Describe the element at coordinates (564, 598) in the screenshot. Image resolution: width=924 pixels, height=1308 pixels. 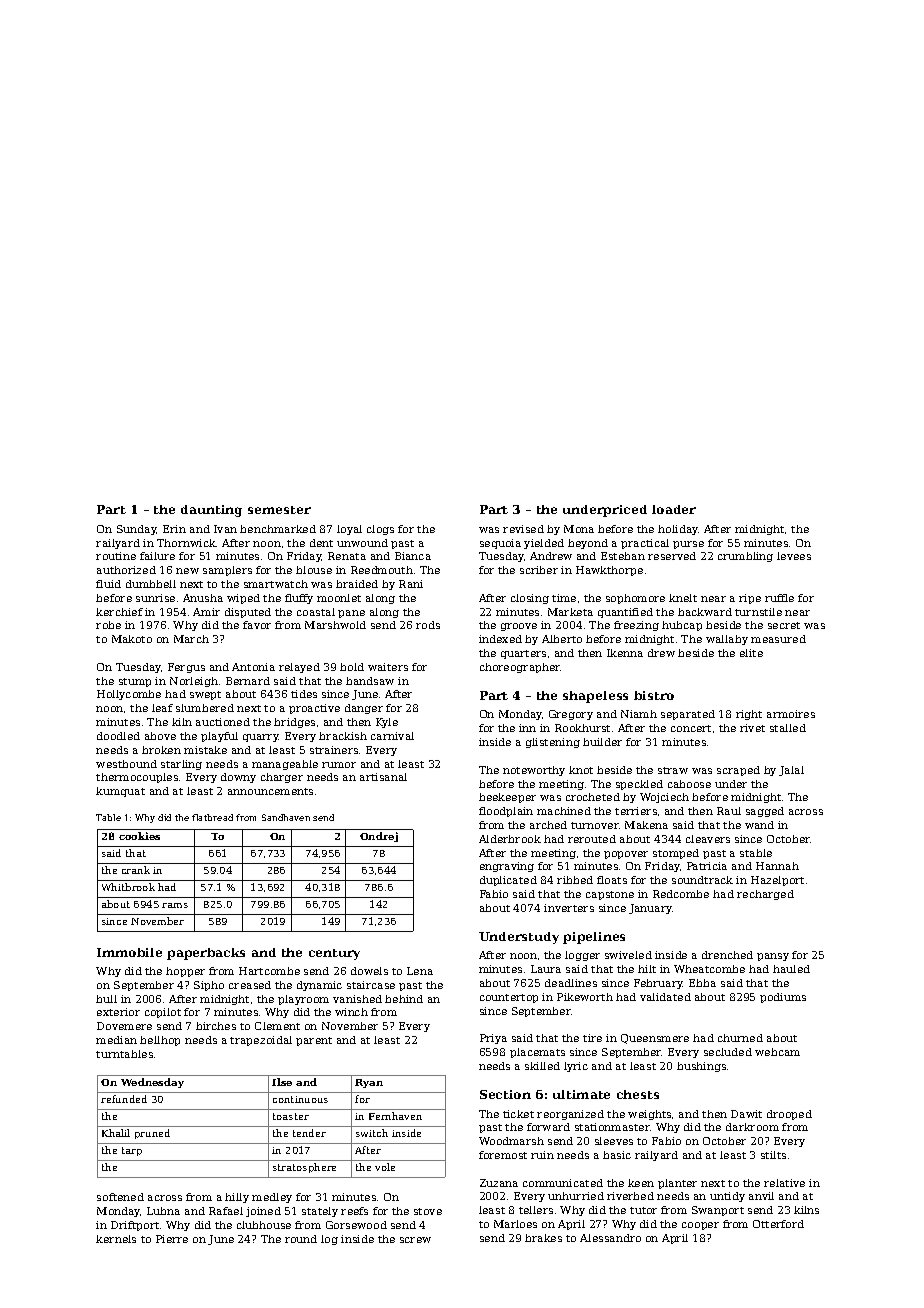
I see `time` at that location.
